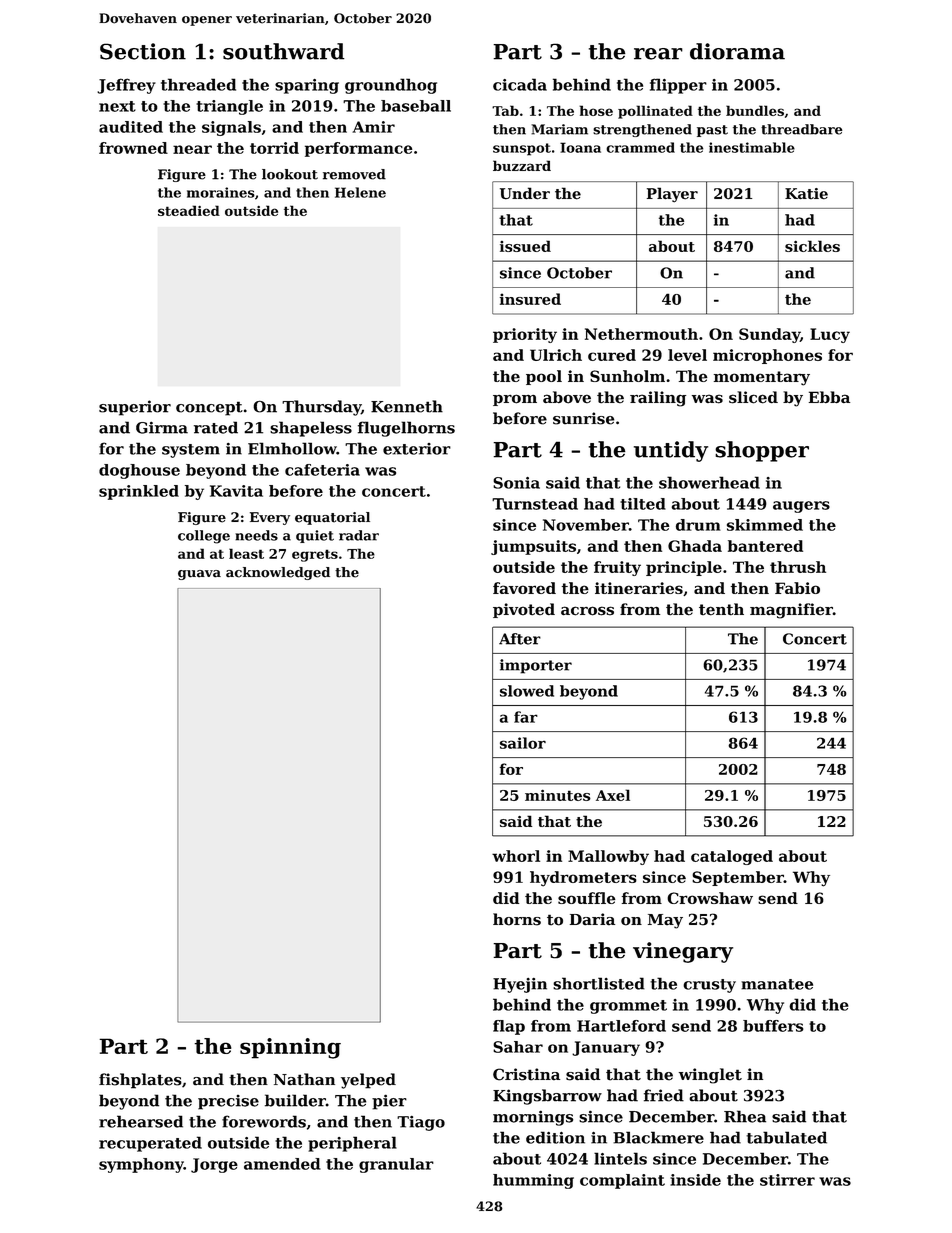 This screenshot has width=952, height=1233. What do you see at coordinates (533, 1181) in the screenshot?
I see `humming` at bounding box center [533, 1181].
